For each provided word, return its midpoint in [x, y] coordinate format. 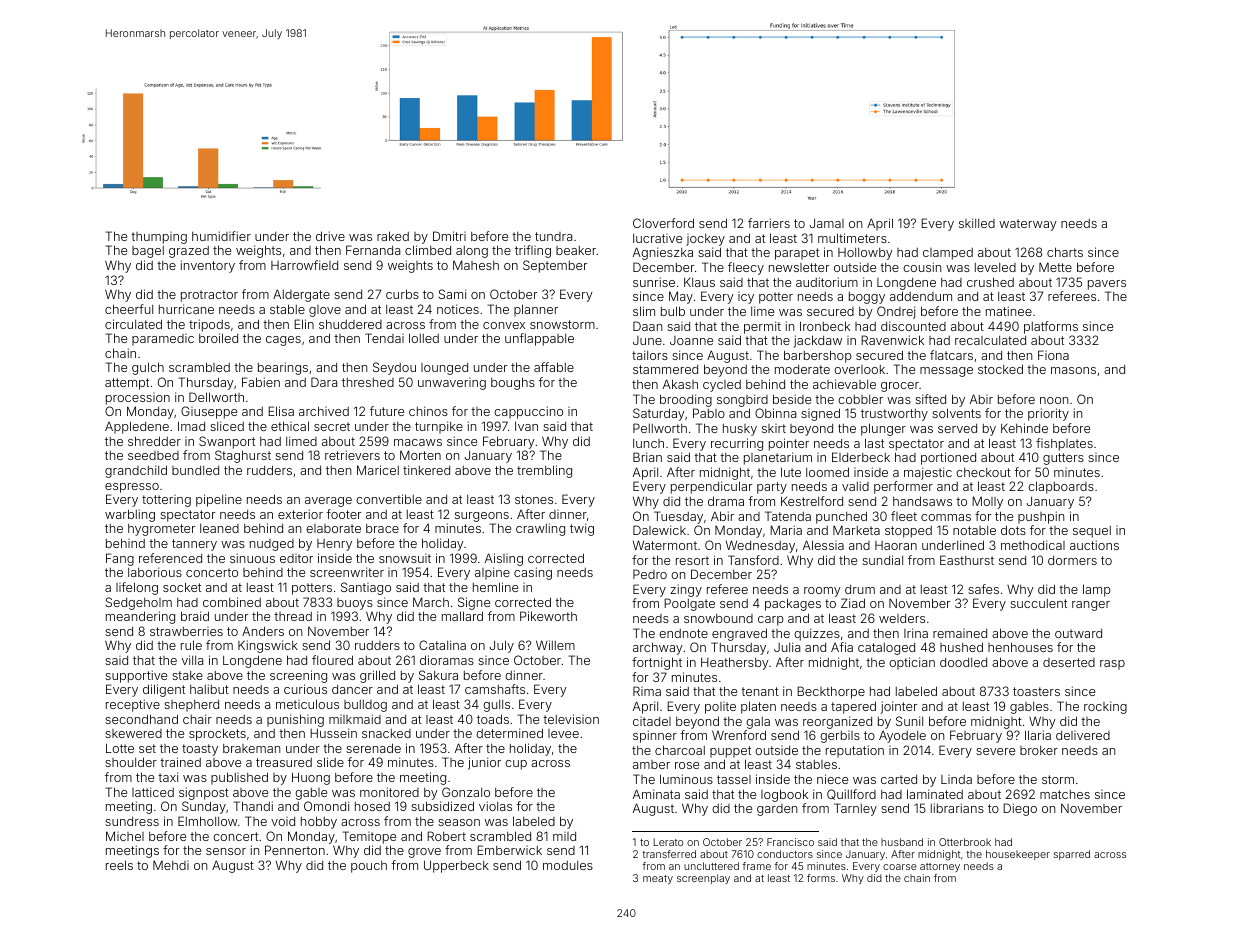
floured [332, 660]
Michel [125, 836]
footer [343, 514]
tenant [760, 691]
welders [902, 618]
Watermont [665, 545]
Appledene [137, 427]
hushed [961, 647]
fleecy [746, 268]
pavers [1107, 285]
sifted [930, 399]
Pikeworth [548, 616]
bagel [148, 252]
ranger [1091, 606]
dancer [352, 689]
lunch [648, 443]
